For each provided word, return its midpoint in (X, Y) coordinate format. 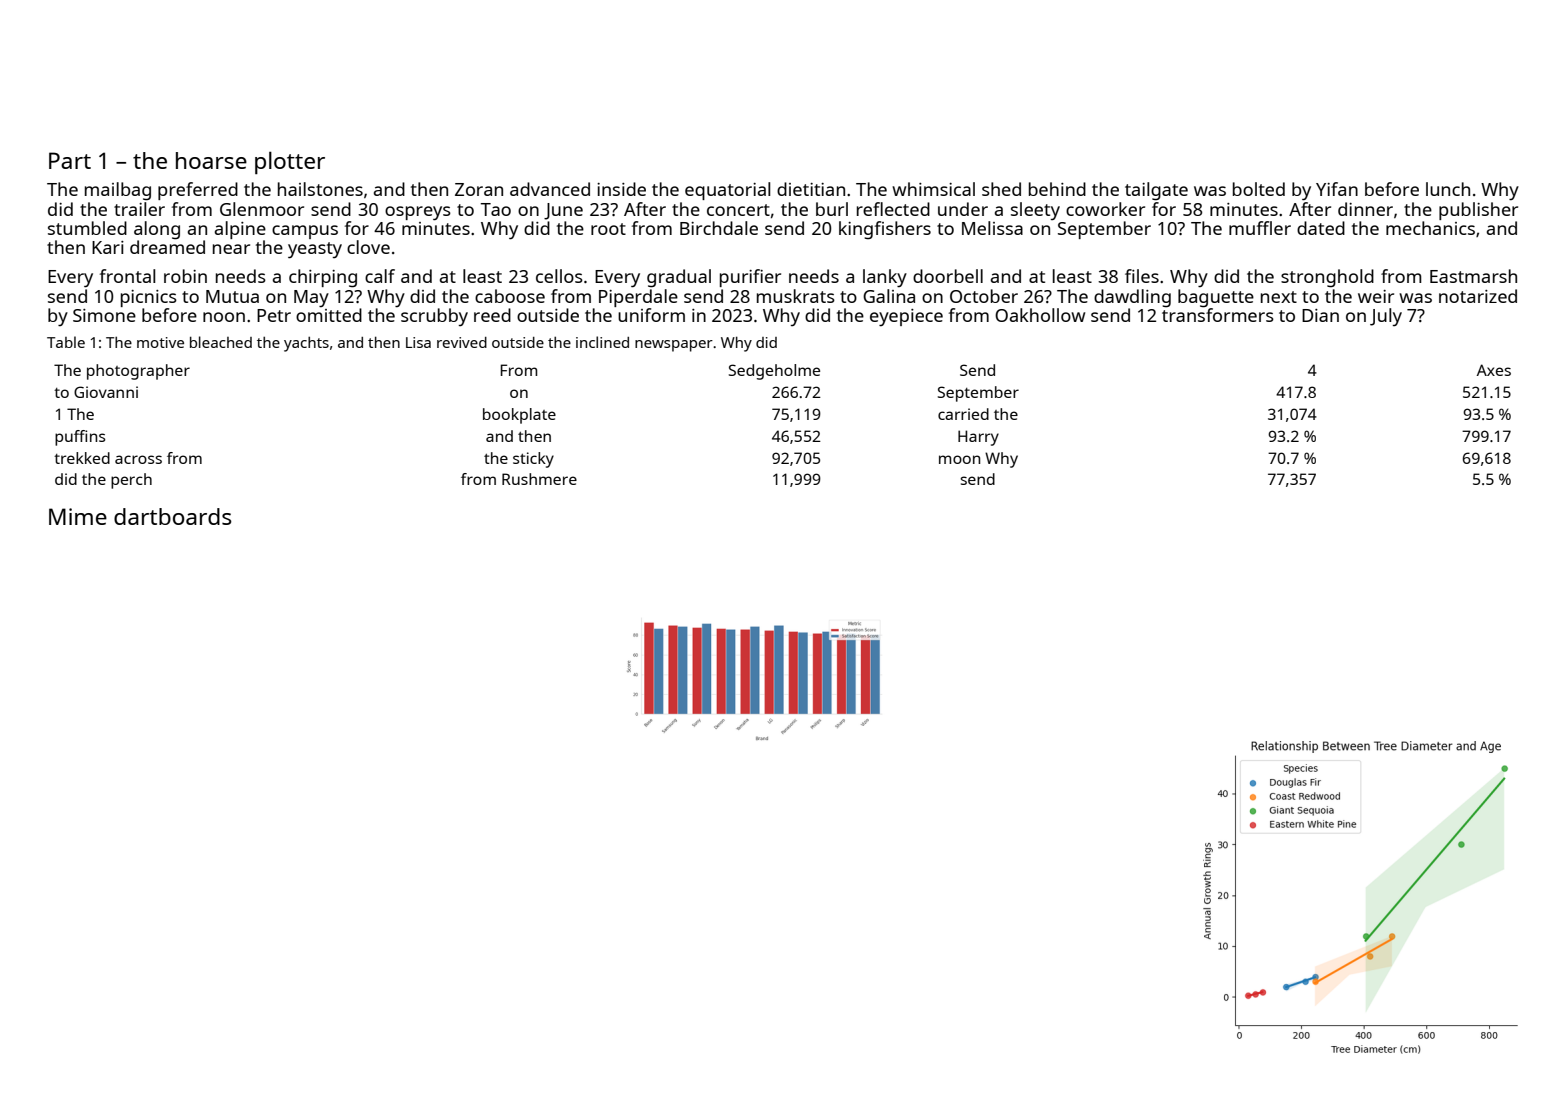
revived (462, 342)
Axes (1494, 370)
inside (621, 189)
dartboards (173, 516)
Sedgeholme (774, 372)
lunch (1448, 189)
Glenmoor (262, 209)
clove (368, 247)
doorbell (948, 276)
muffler (1260, 228)
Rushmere (539, 479)
